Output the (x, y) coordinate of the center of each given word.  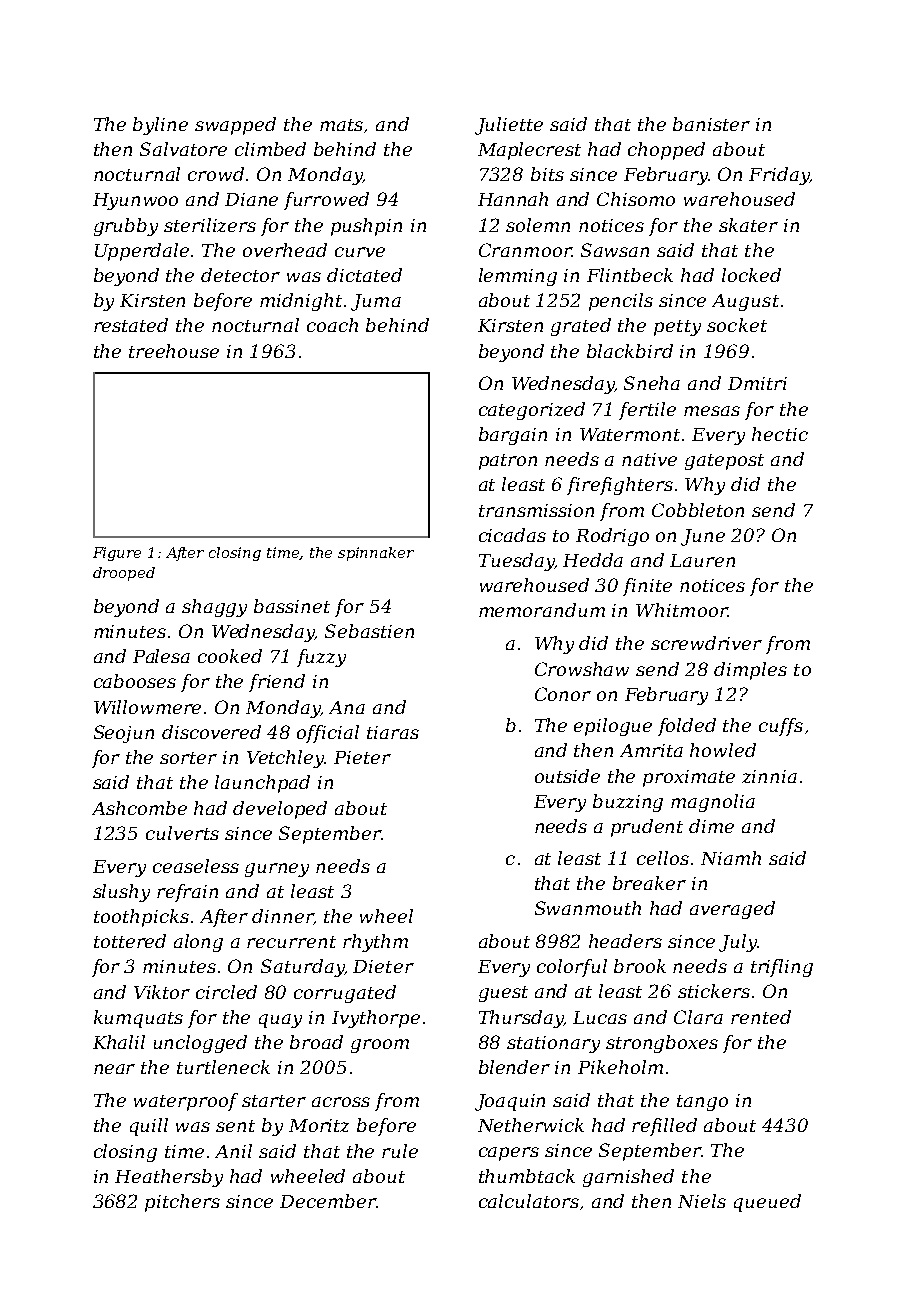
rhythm (375, 943)
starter (274, 1101)
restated (131, 325)
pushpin (366, 227)
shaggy (214, 608)
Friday (779, 176)
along (198, 943)
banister (711, 124)
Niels (702, 1201)
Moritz (319, 1125)
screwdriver (706, 643)
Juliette (509, 126)
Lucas (600, 1017)
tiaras (393, 732)
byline (160, 126)
